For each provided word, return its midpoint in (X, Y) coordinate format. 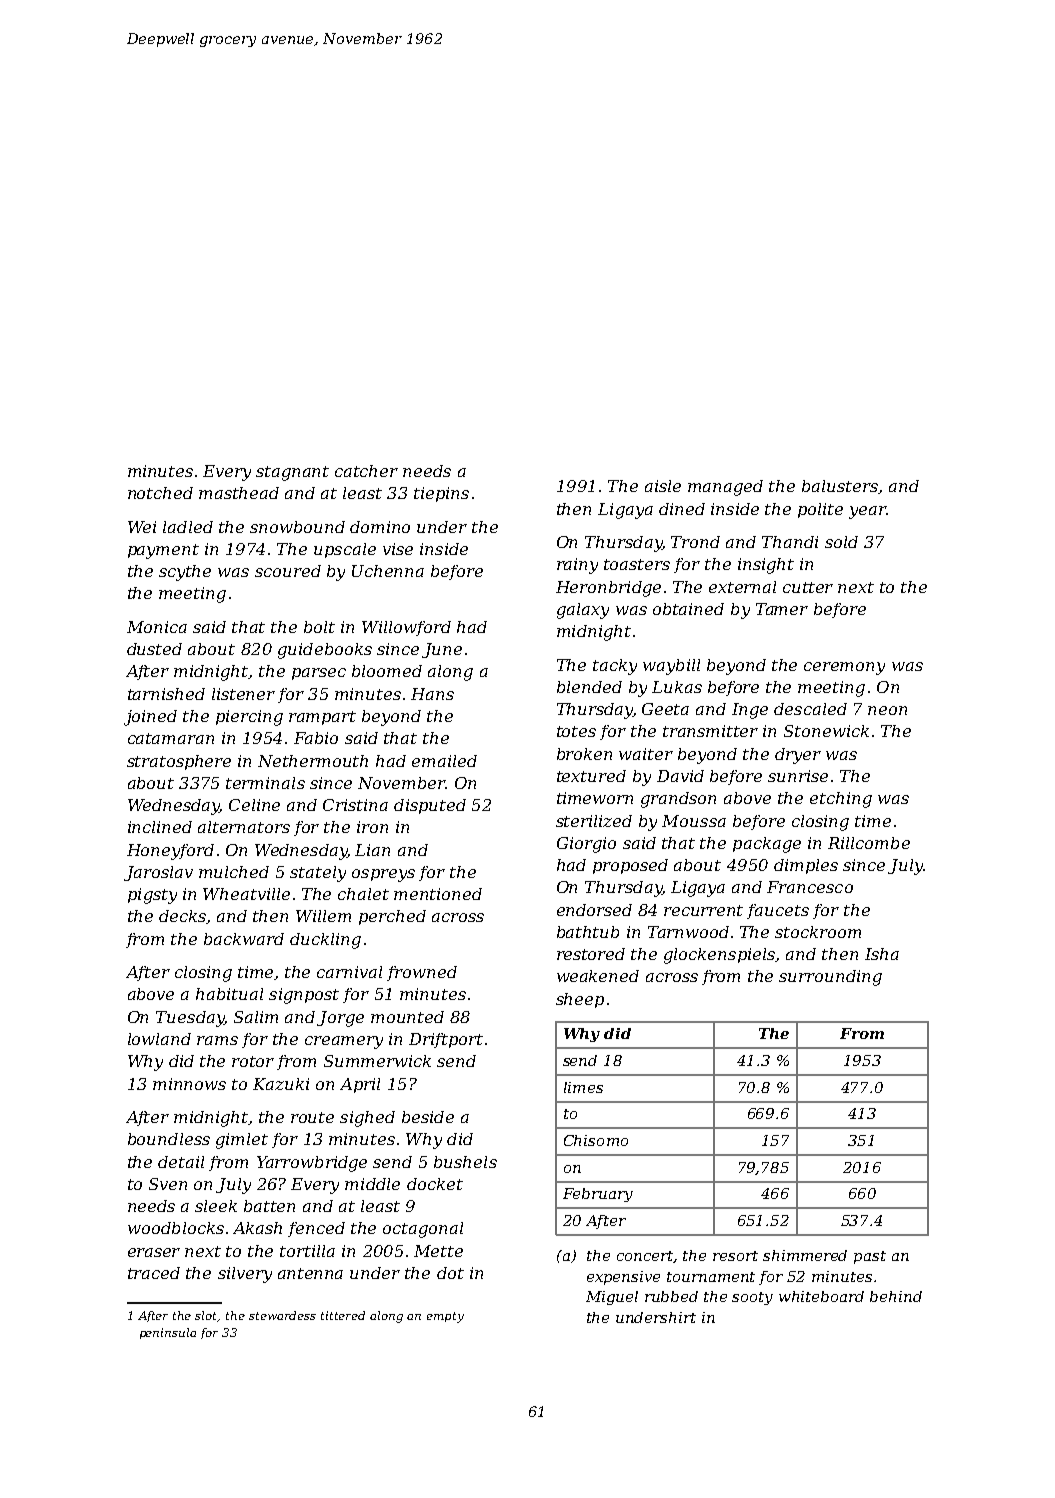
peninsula (168, 1333)
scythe (185, 573)
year (868, 512)
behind (896, 1296)
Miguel (612, 1298)
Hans (432, 694)
